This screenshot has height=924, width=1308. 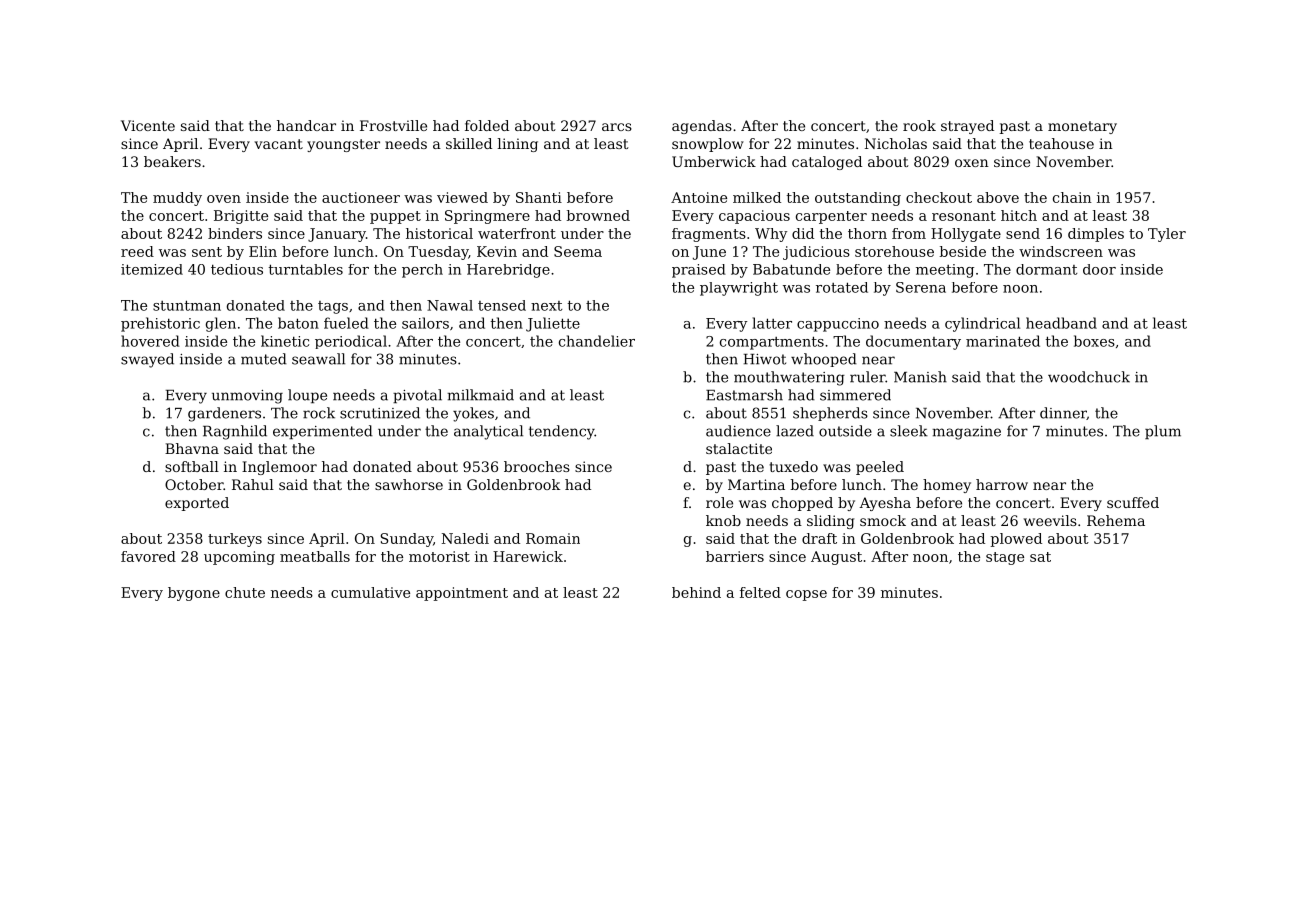 What do you see at coordinates (913, 342) in the screenshot?
I see `documentary` at bounding box center [913, 342].
